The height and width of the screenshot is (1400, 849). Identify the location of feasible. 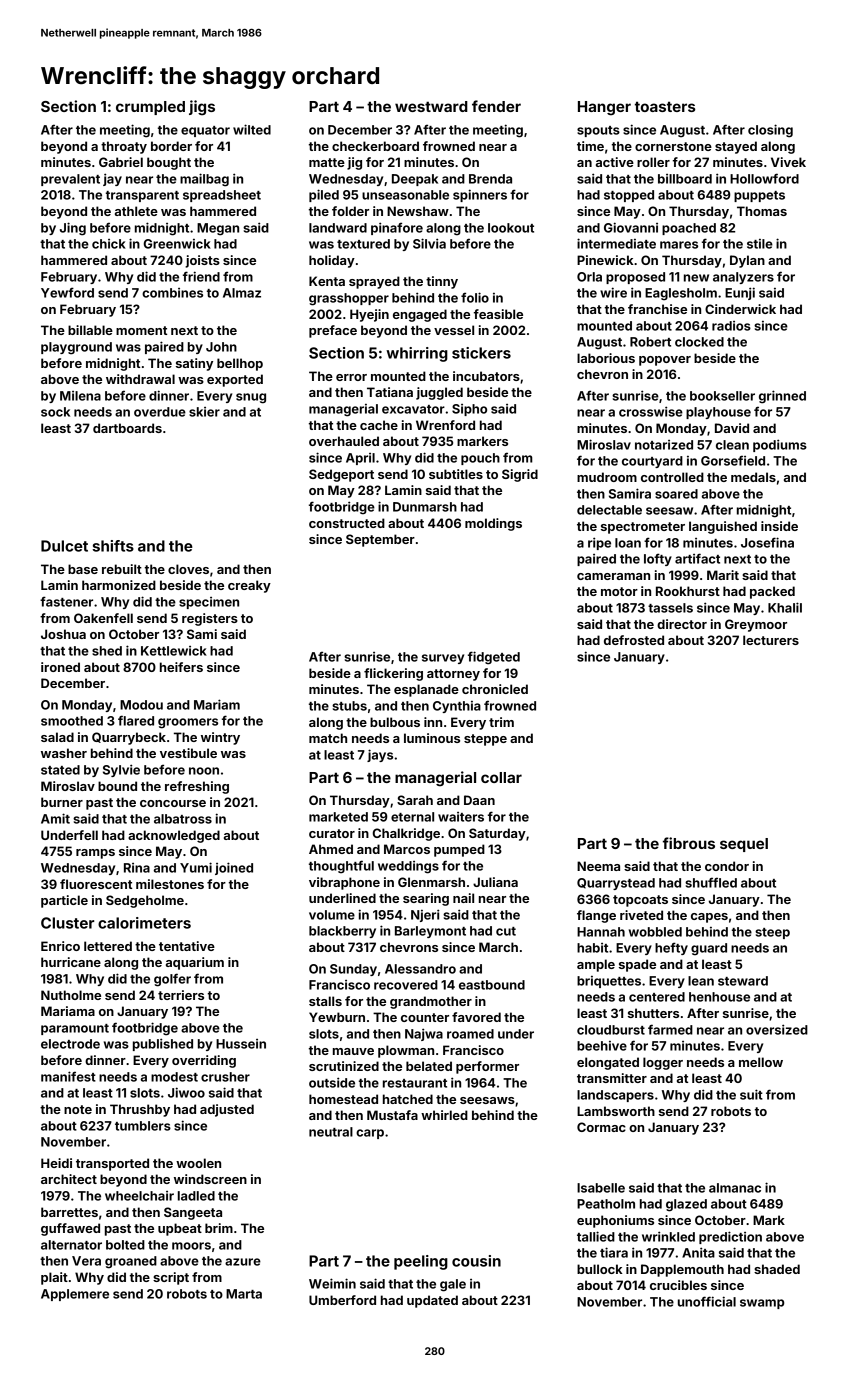
(498, 314).
